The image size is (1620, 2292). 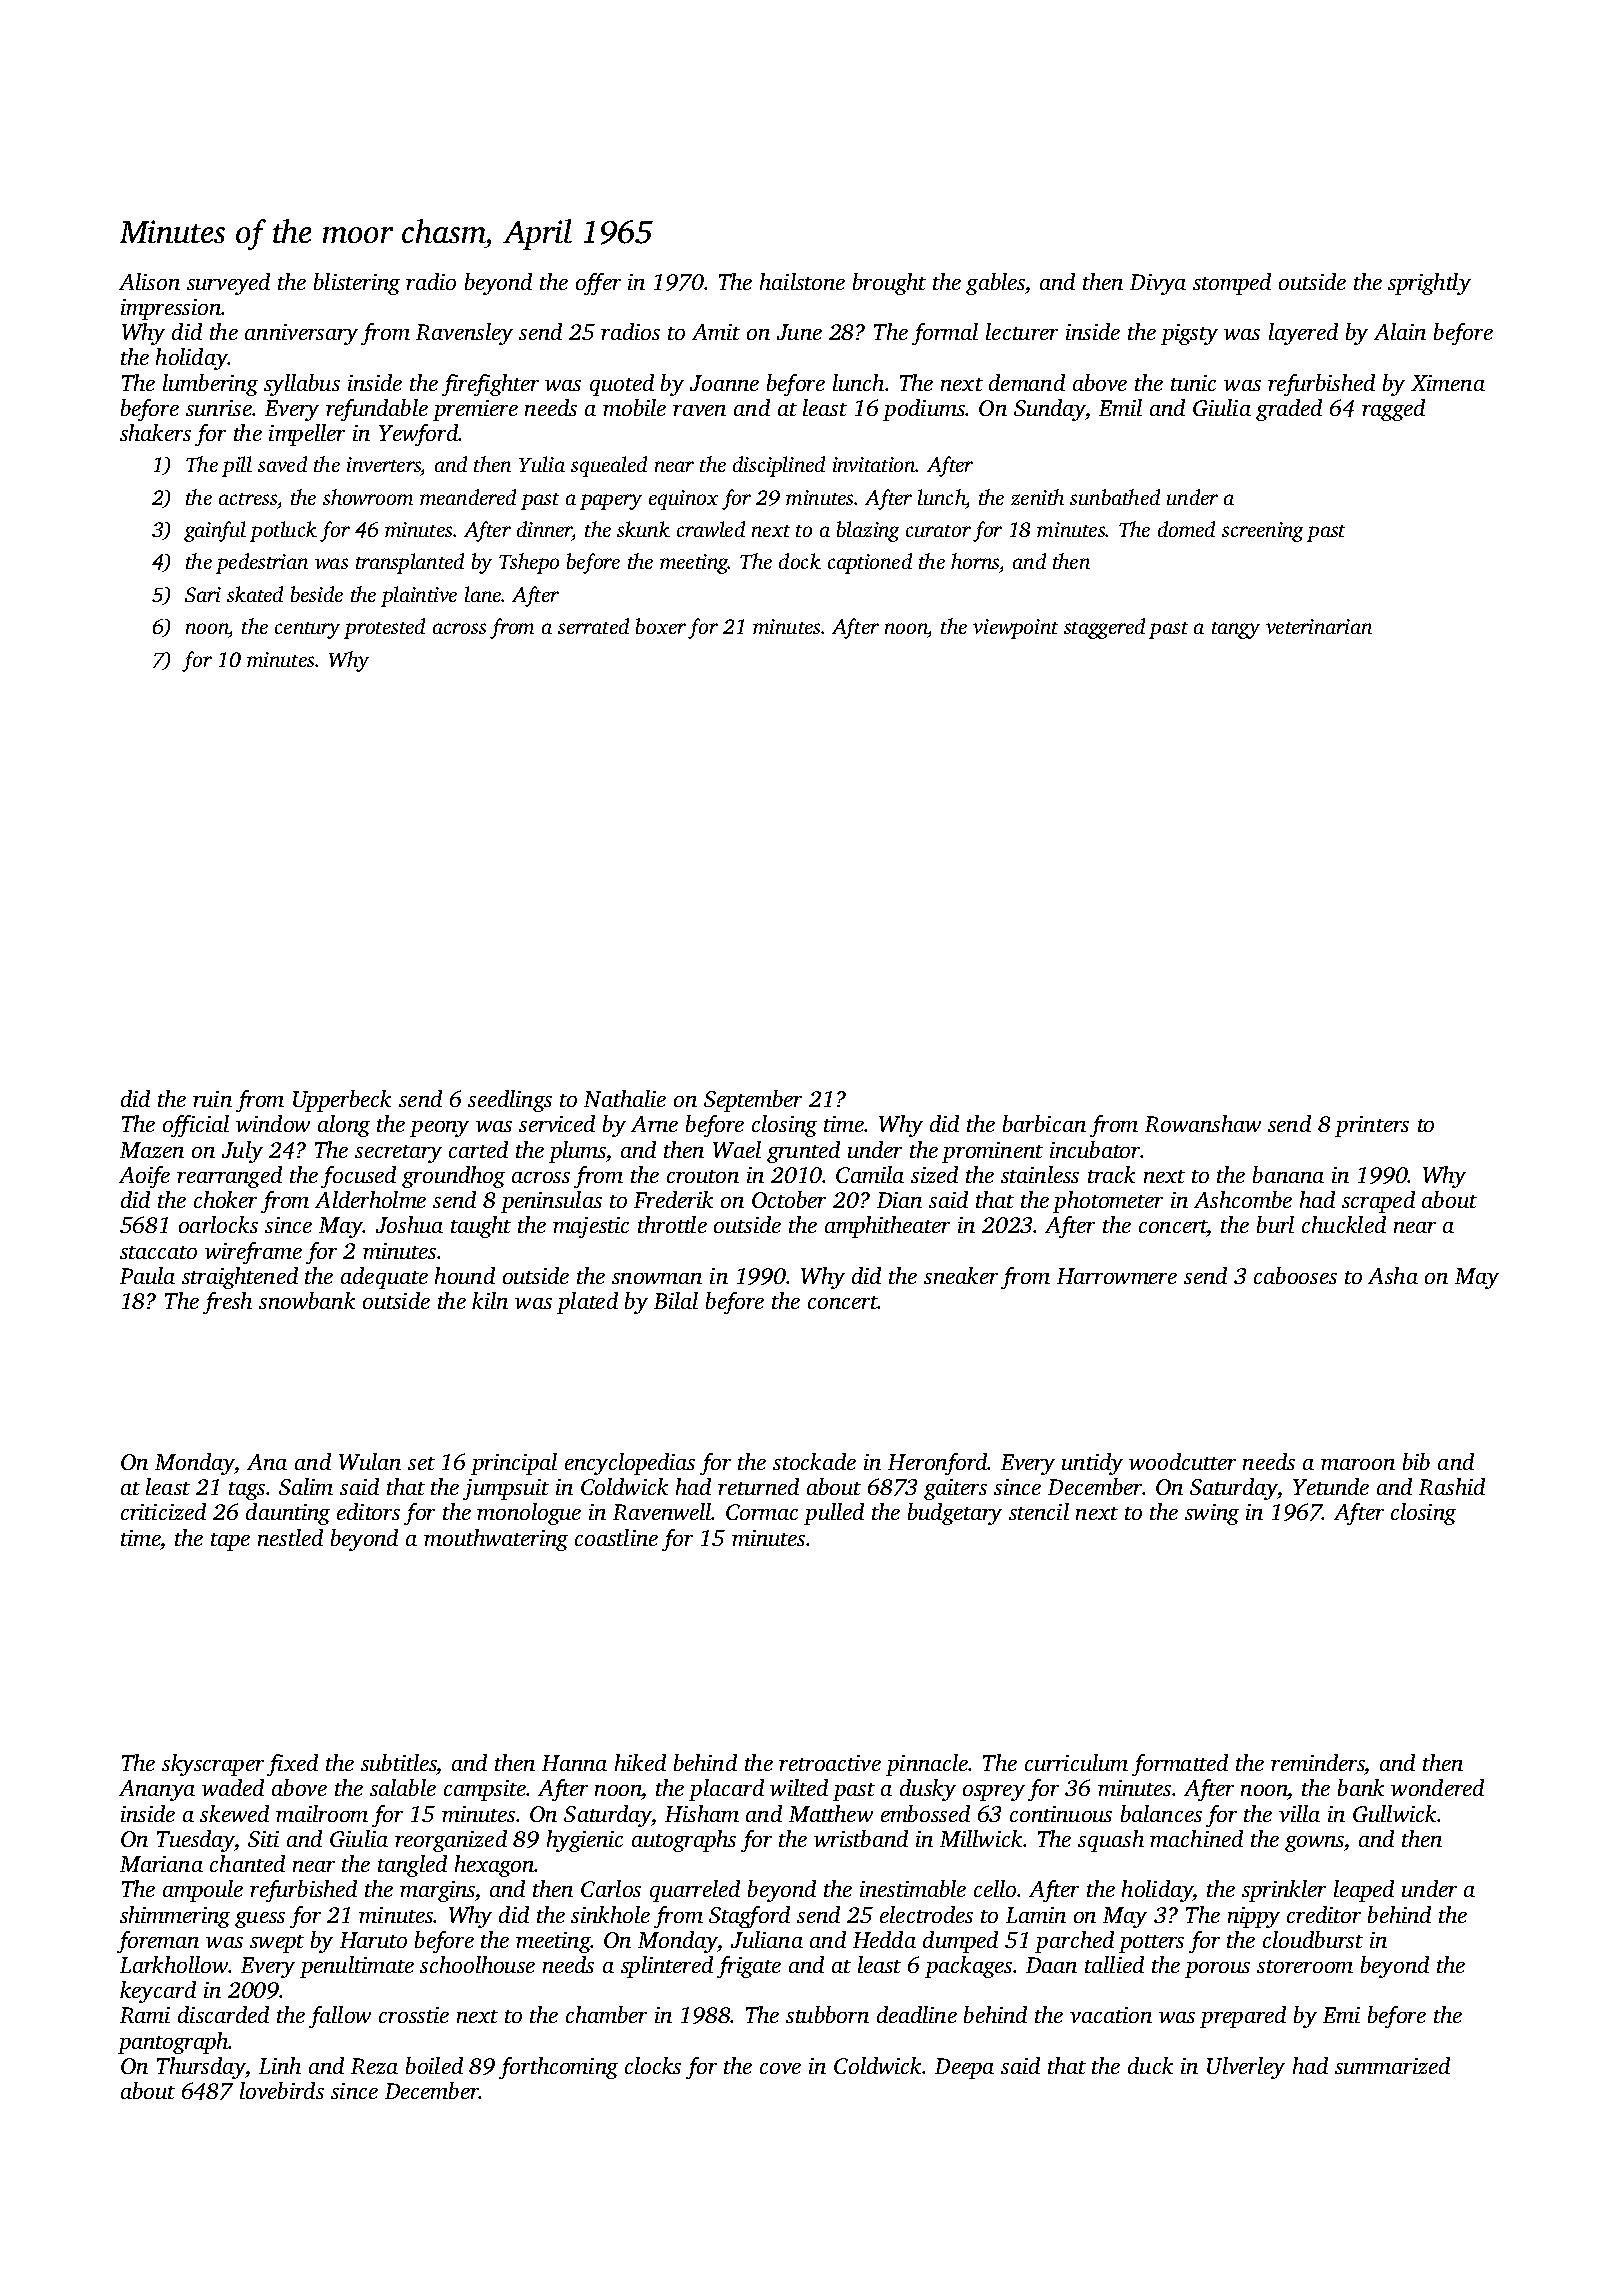 What do you see at coordinates (1203, 1123) in the screenshot?
I see `Rowanshaw` at bounding box center [1203, 1123].
